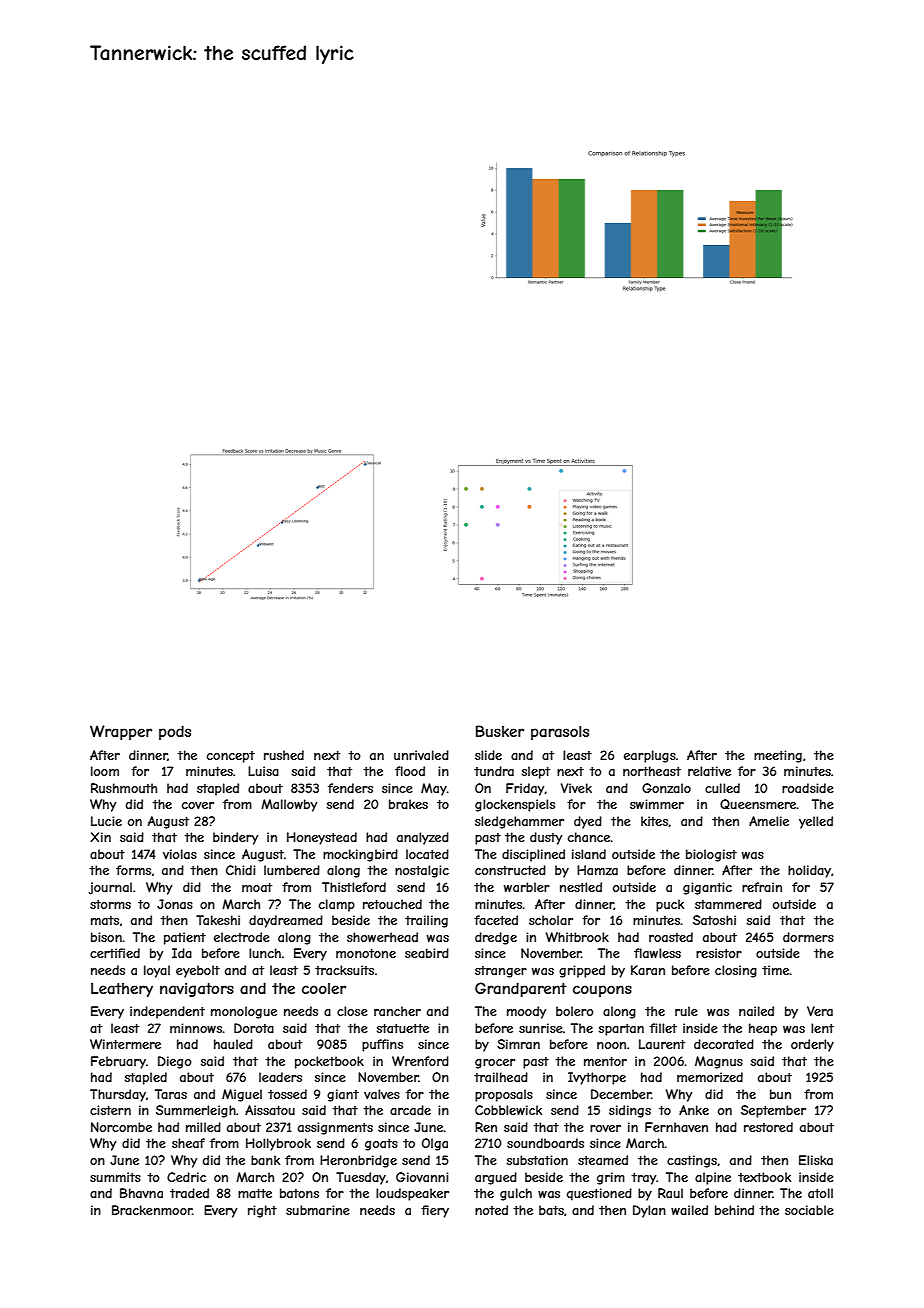 The width and height of the document is (924, 1308). Describe the element at coordinates (808, 937) in the document. I see `dormers` at that location.
